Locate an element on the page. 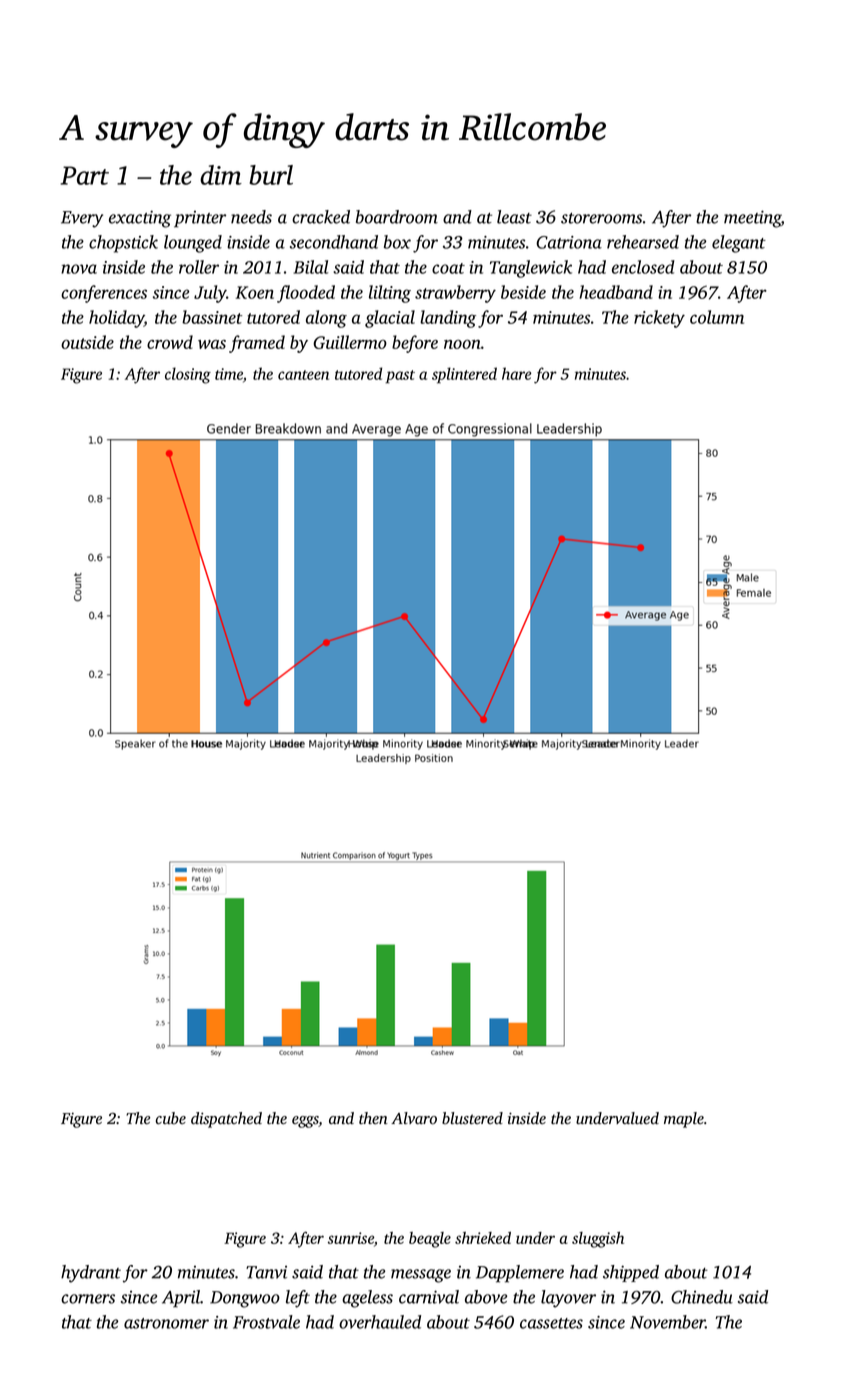 The image size is (849, 1400). Tanvi is located at coordinates (266, 1272).
